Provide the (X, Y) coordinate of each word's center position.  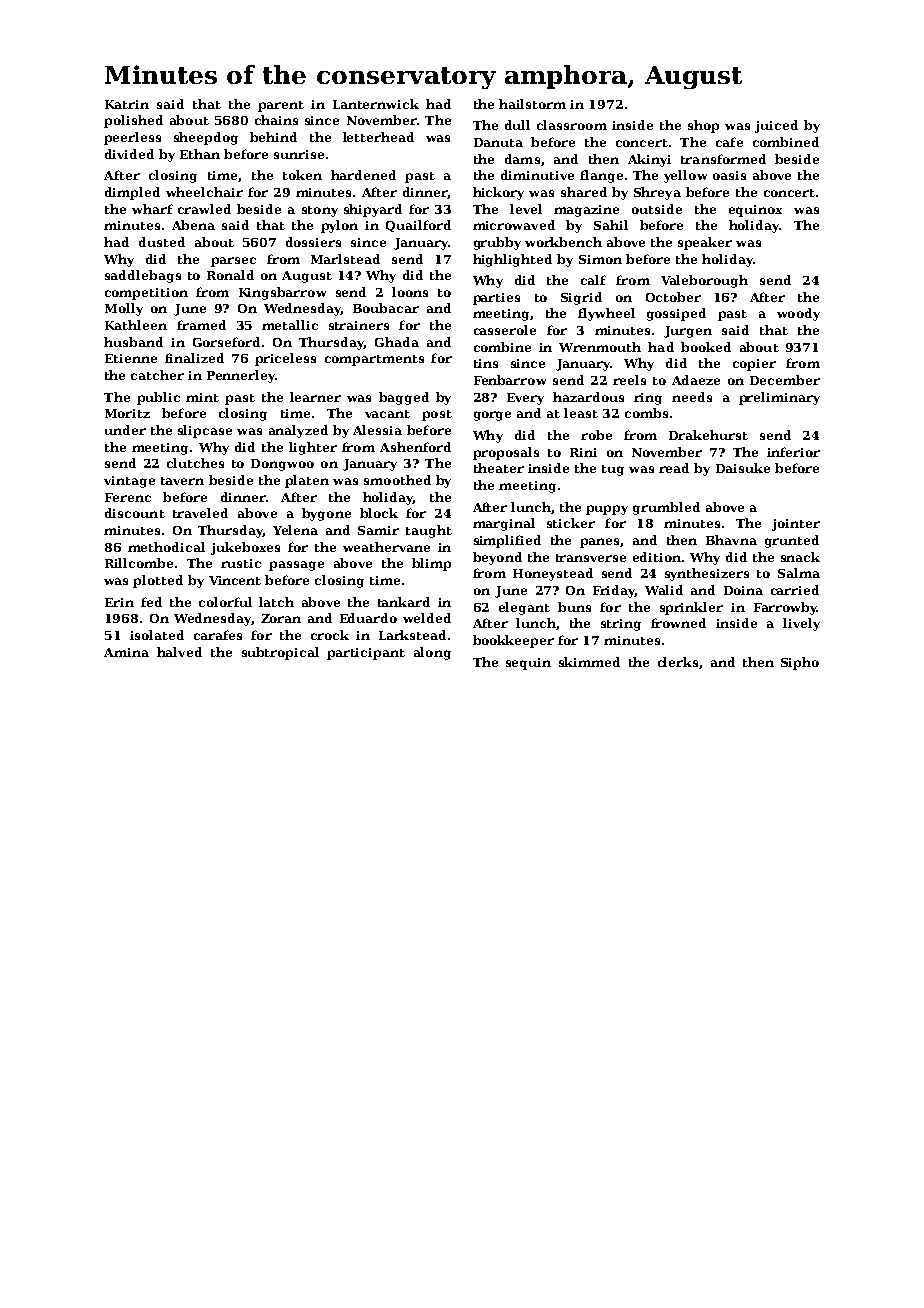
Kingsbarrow (282, 293)
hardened (363, 175)
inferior (793, 452)
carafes (218, 635)
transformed (723, 159)
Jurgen (688, 332)
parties (496, 299)
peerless (132, 138)
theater (499, 468)
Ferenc (128, 497)
